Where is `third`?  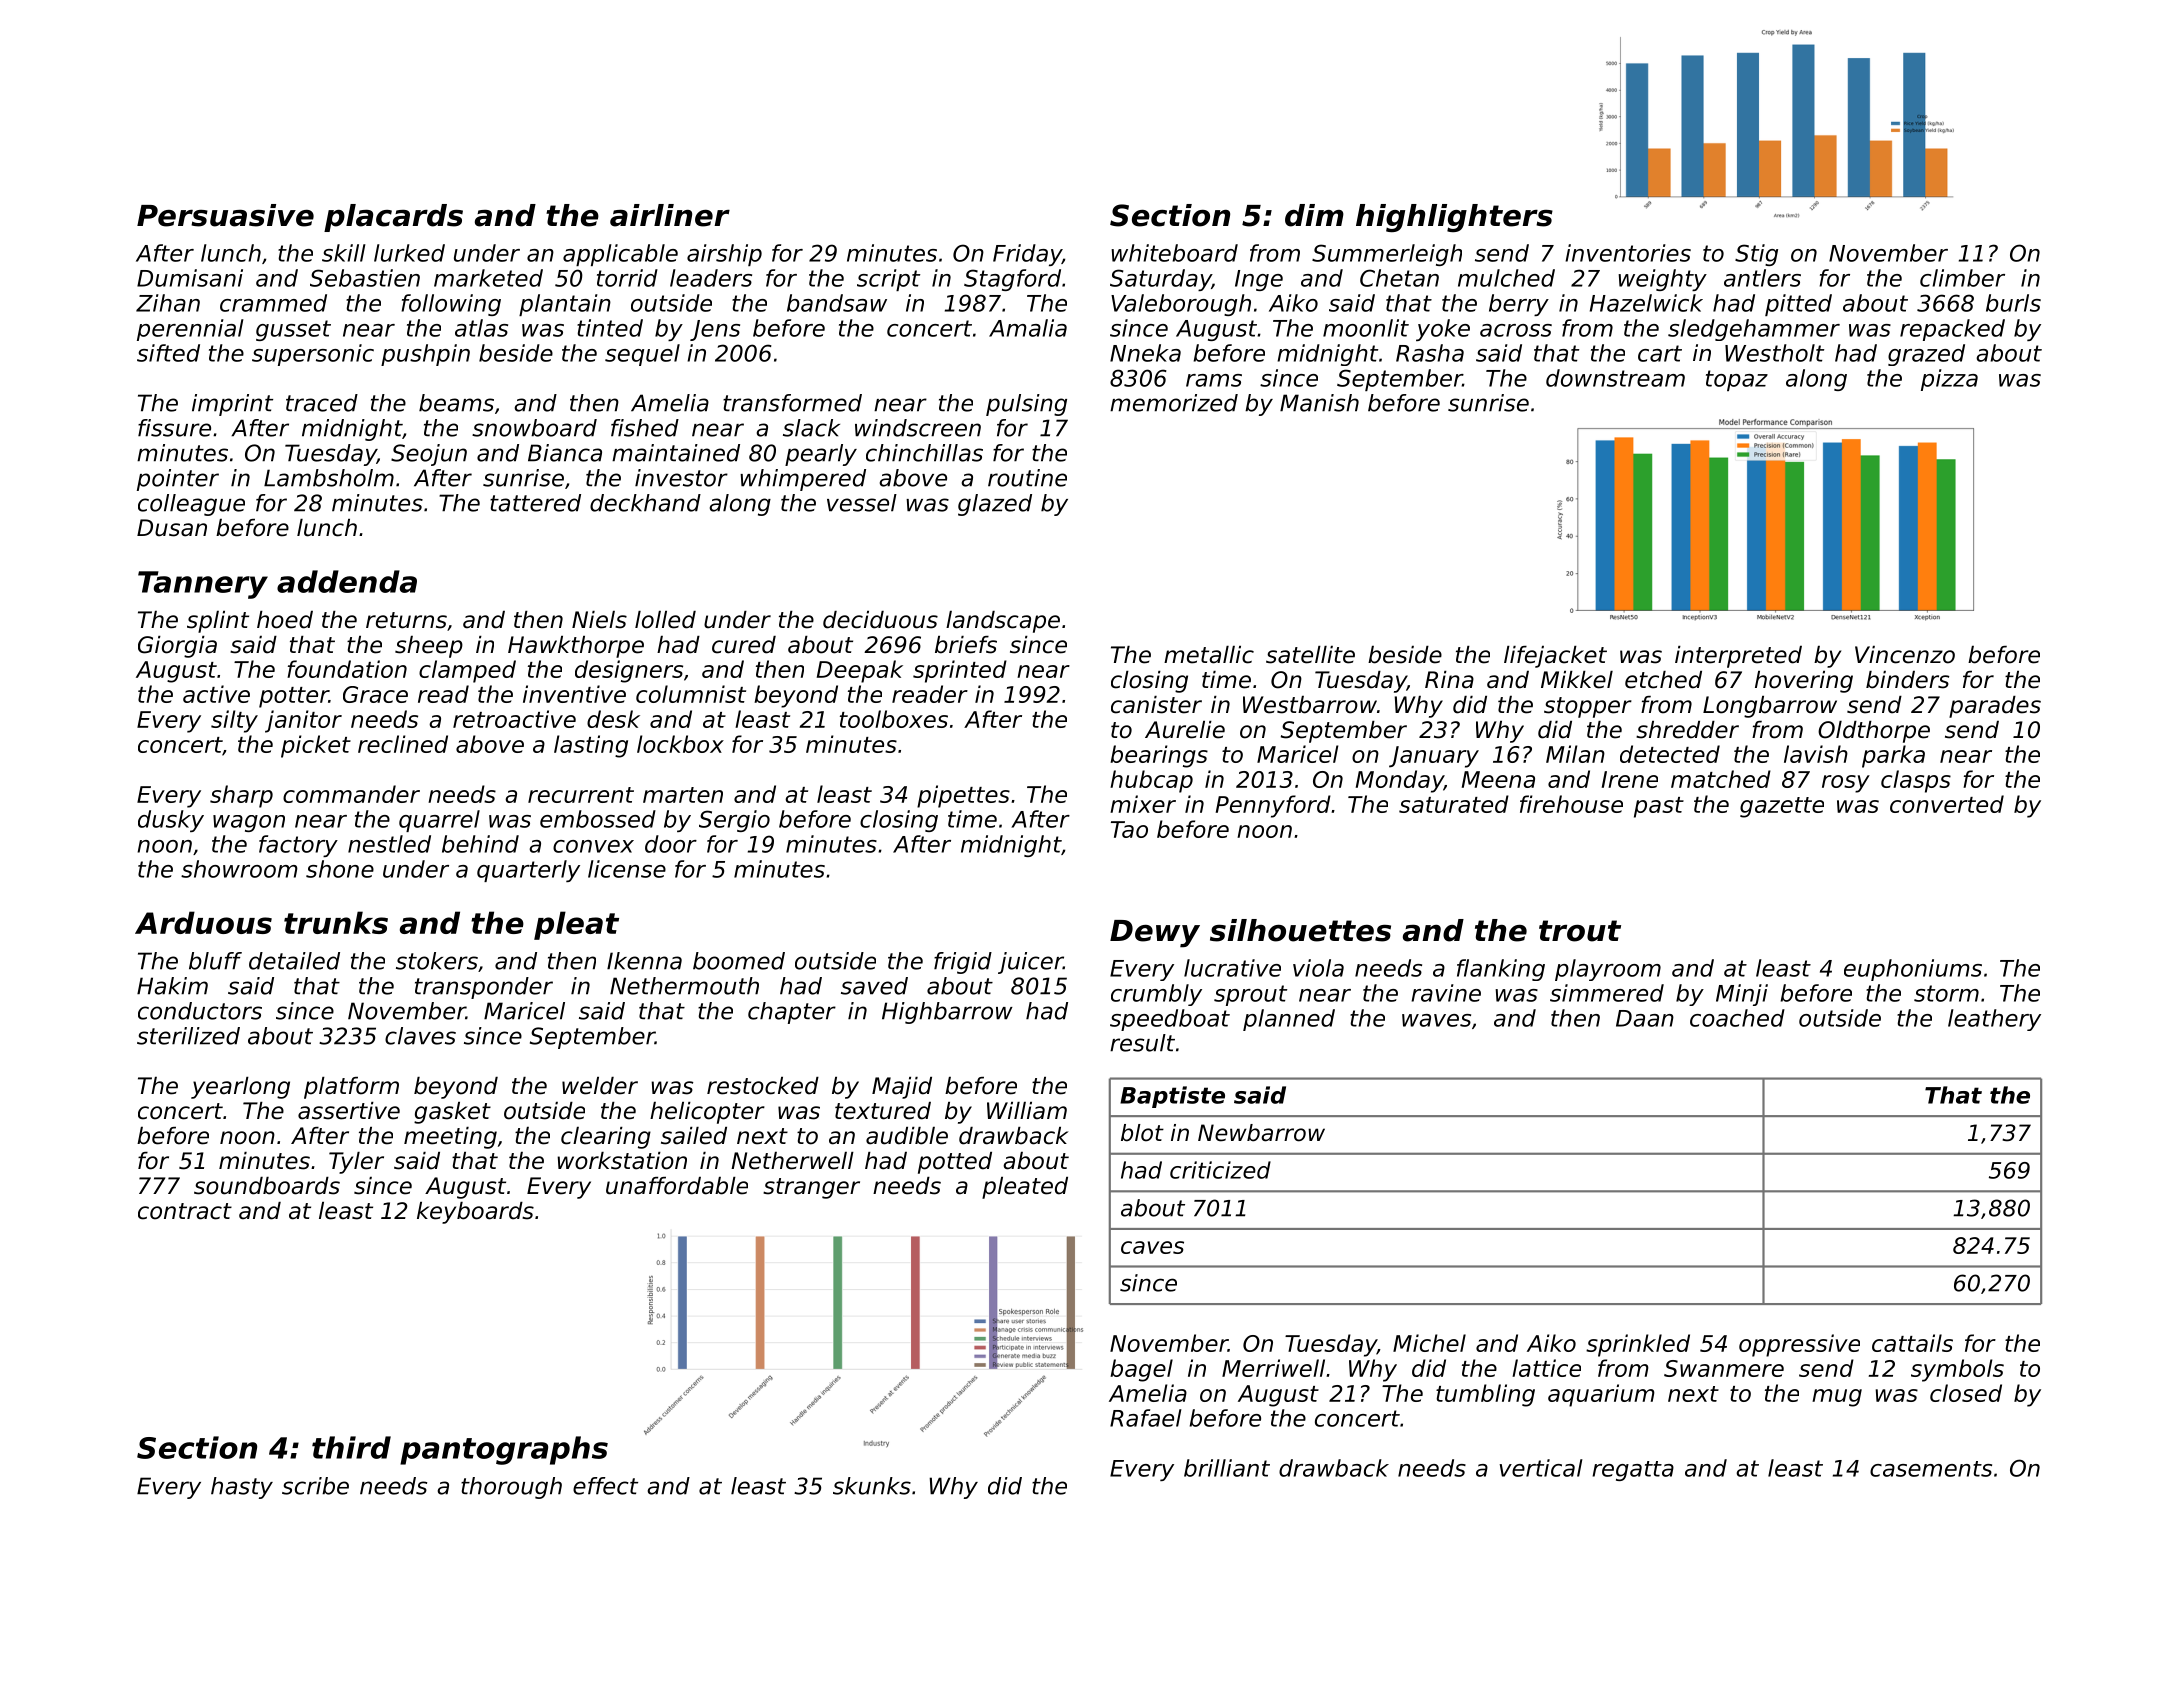
third is located at coordinates (351, 1447).
